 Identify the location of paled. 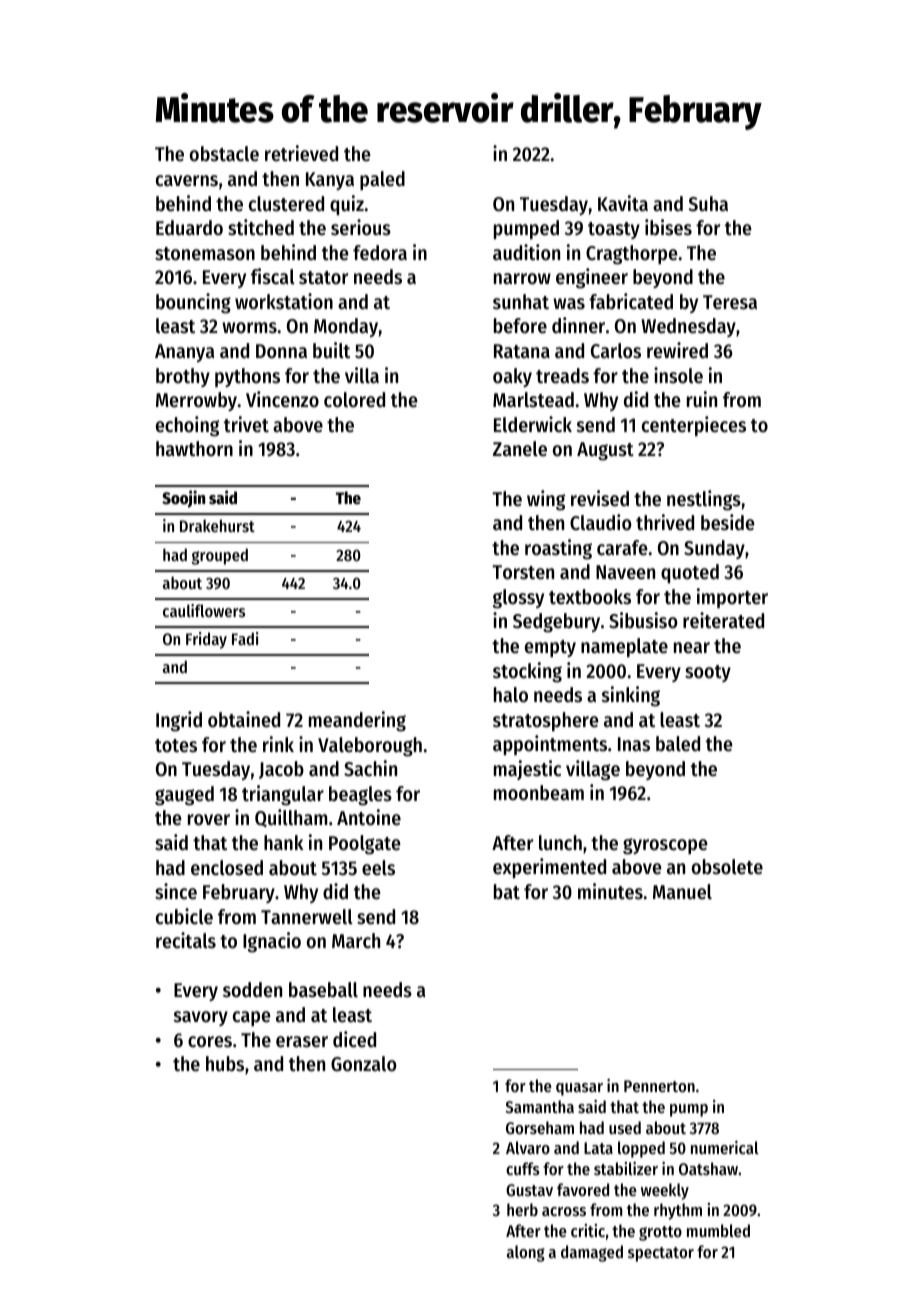
(382, 180).
